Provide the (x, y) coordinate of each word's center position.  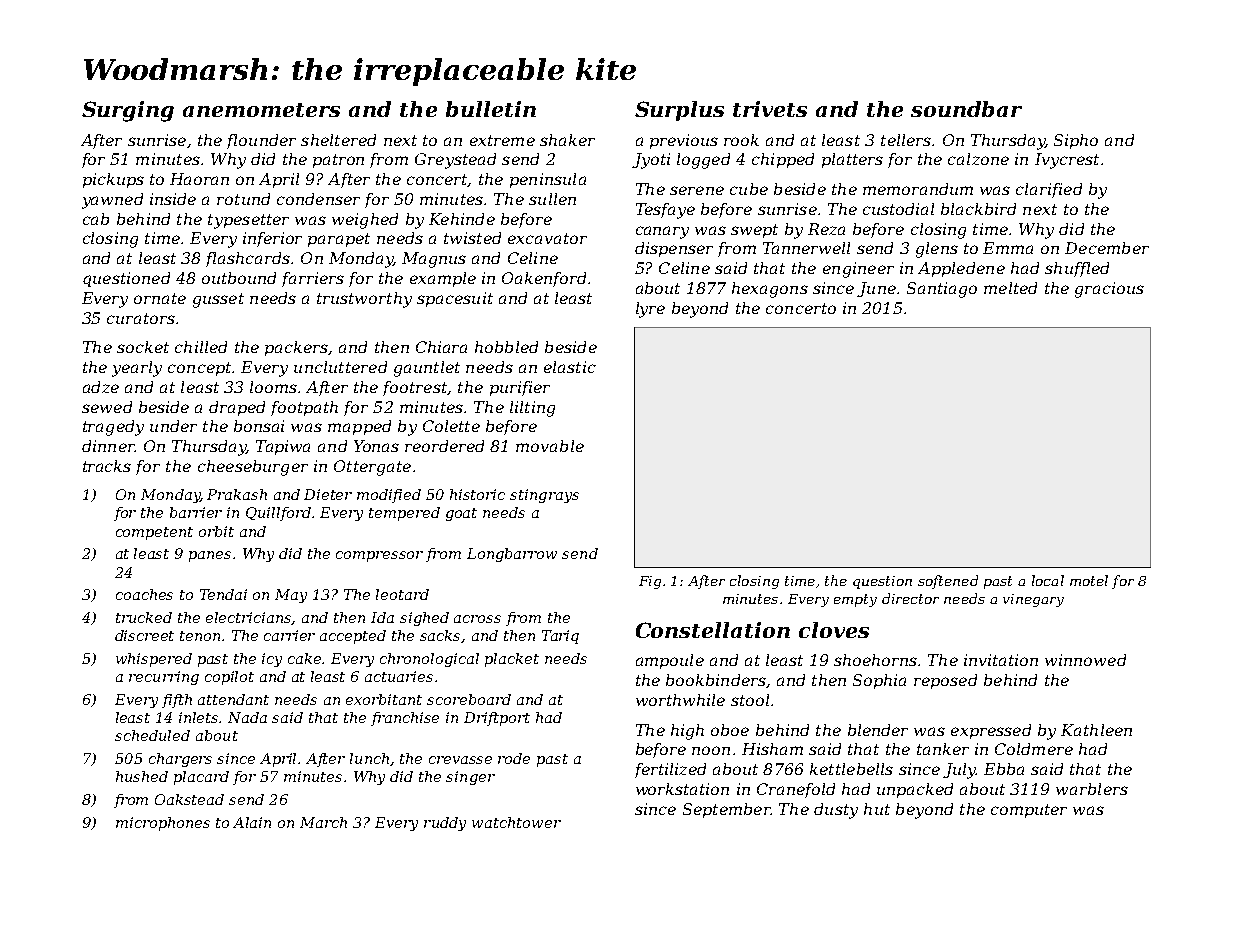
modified (389, 496)
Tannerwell (806, 248)
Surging (128, 111)
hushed (142, 776)
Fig (650, 582)
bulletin (491, 109)
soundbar (966, 109)
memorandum (918, 189)
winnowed (1085, 660)
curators (141, 318)
